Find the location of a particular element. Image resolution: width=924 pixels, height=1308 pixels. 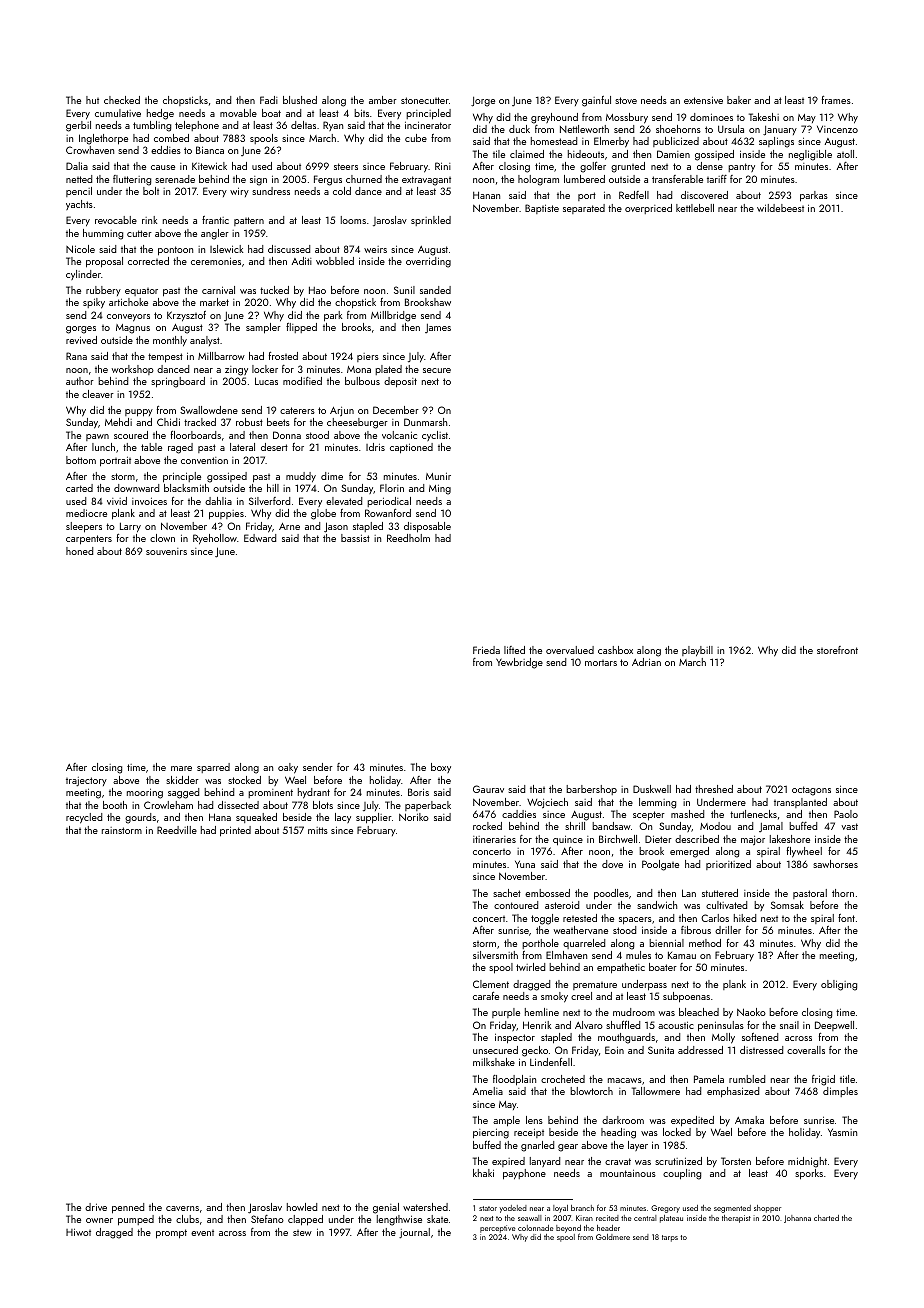

mare is located at coordinates (181, 768).
